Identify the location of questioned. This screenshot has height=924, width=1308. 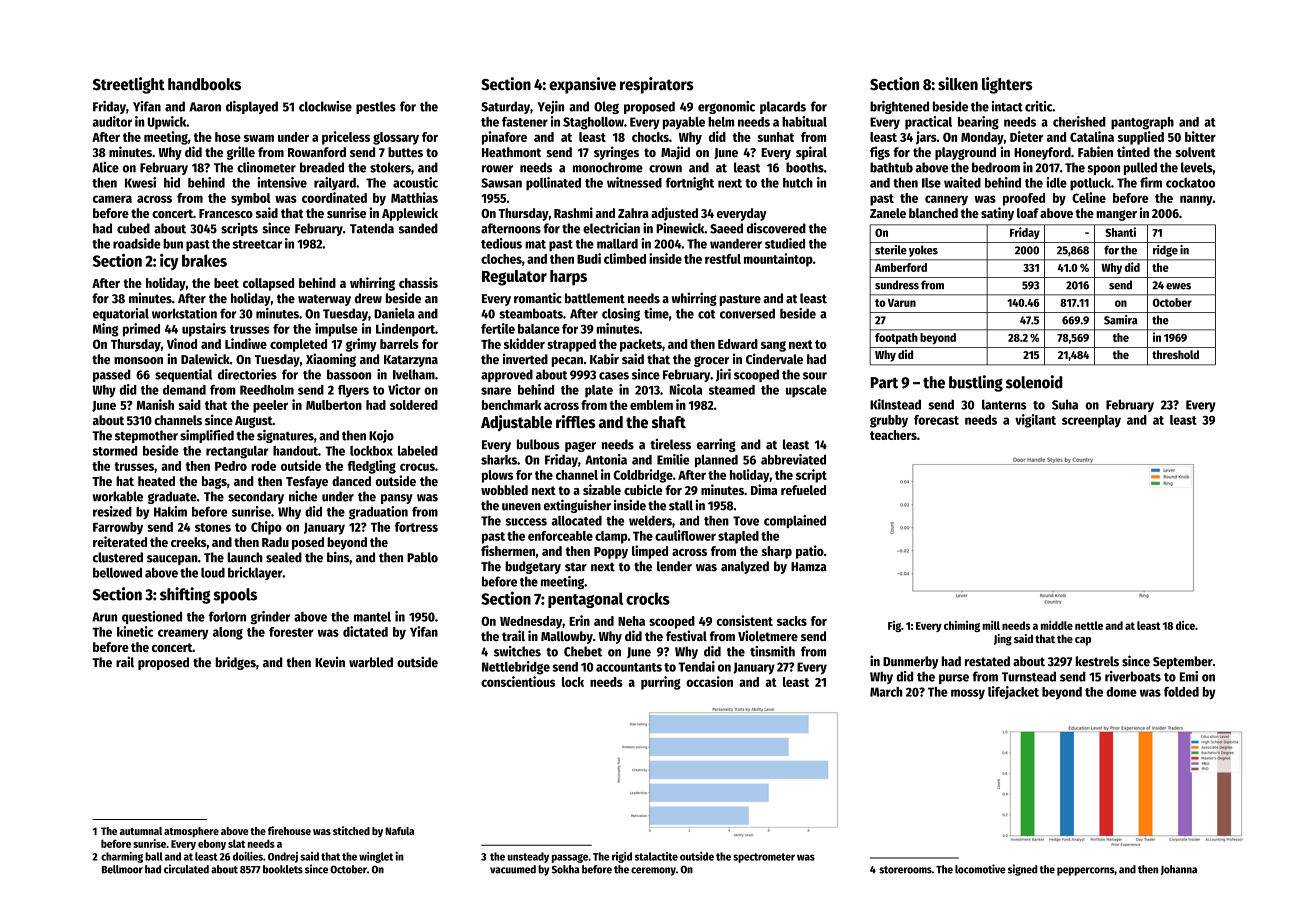
(152, 617).
